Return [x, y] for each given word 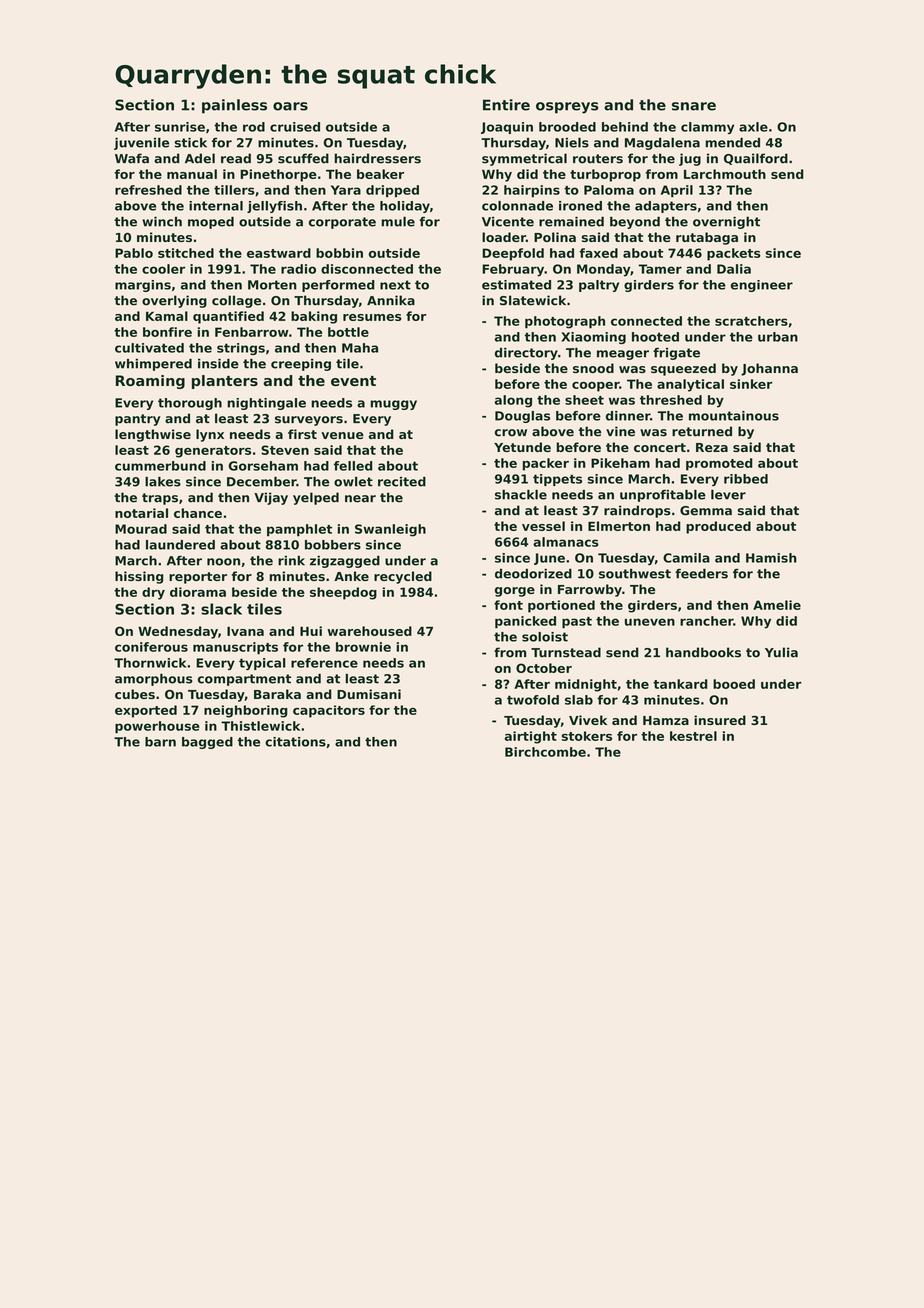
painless [234, 106]
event [353, 381]
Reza [712, 447]
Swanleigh [390, 530]
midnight [586, 685]
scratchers [751, 321]
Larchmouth [725, 174]
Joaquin [507, 128]
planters [225, 382]
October [544, 668]
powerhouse [157, 727]
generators [213, 452]
